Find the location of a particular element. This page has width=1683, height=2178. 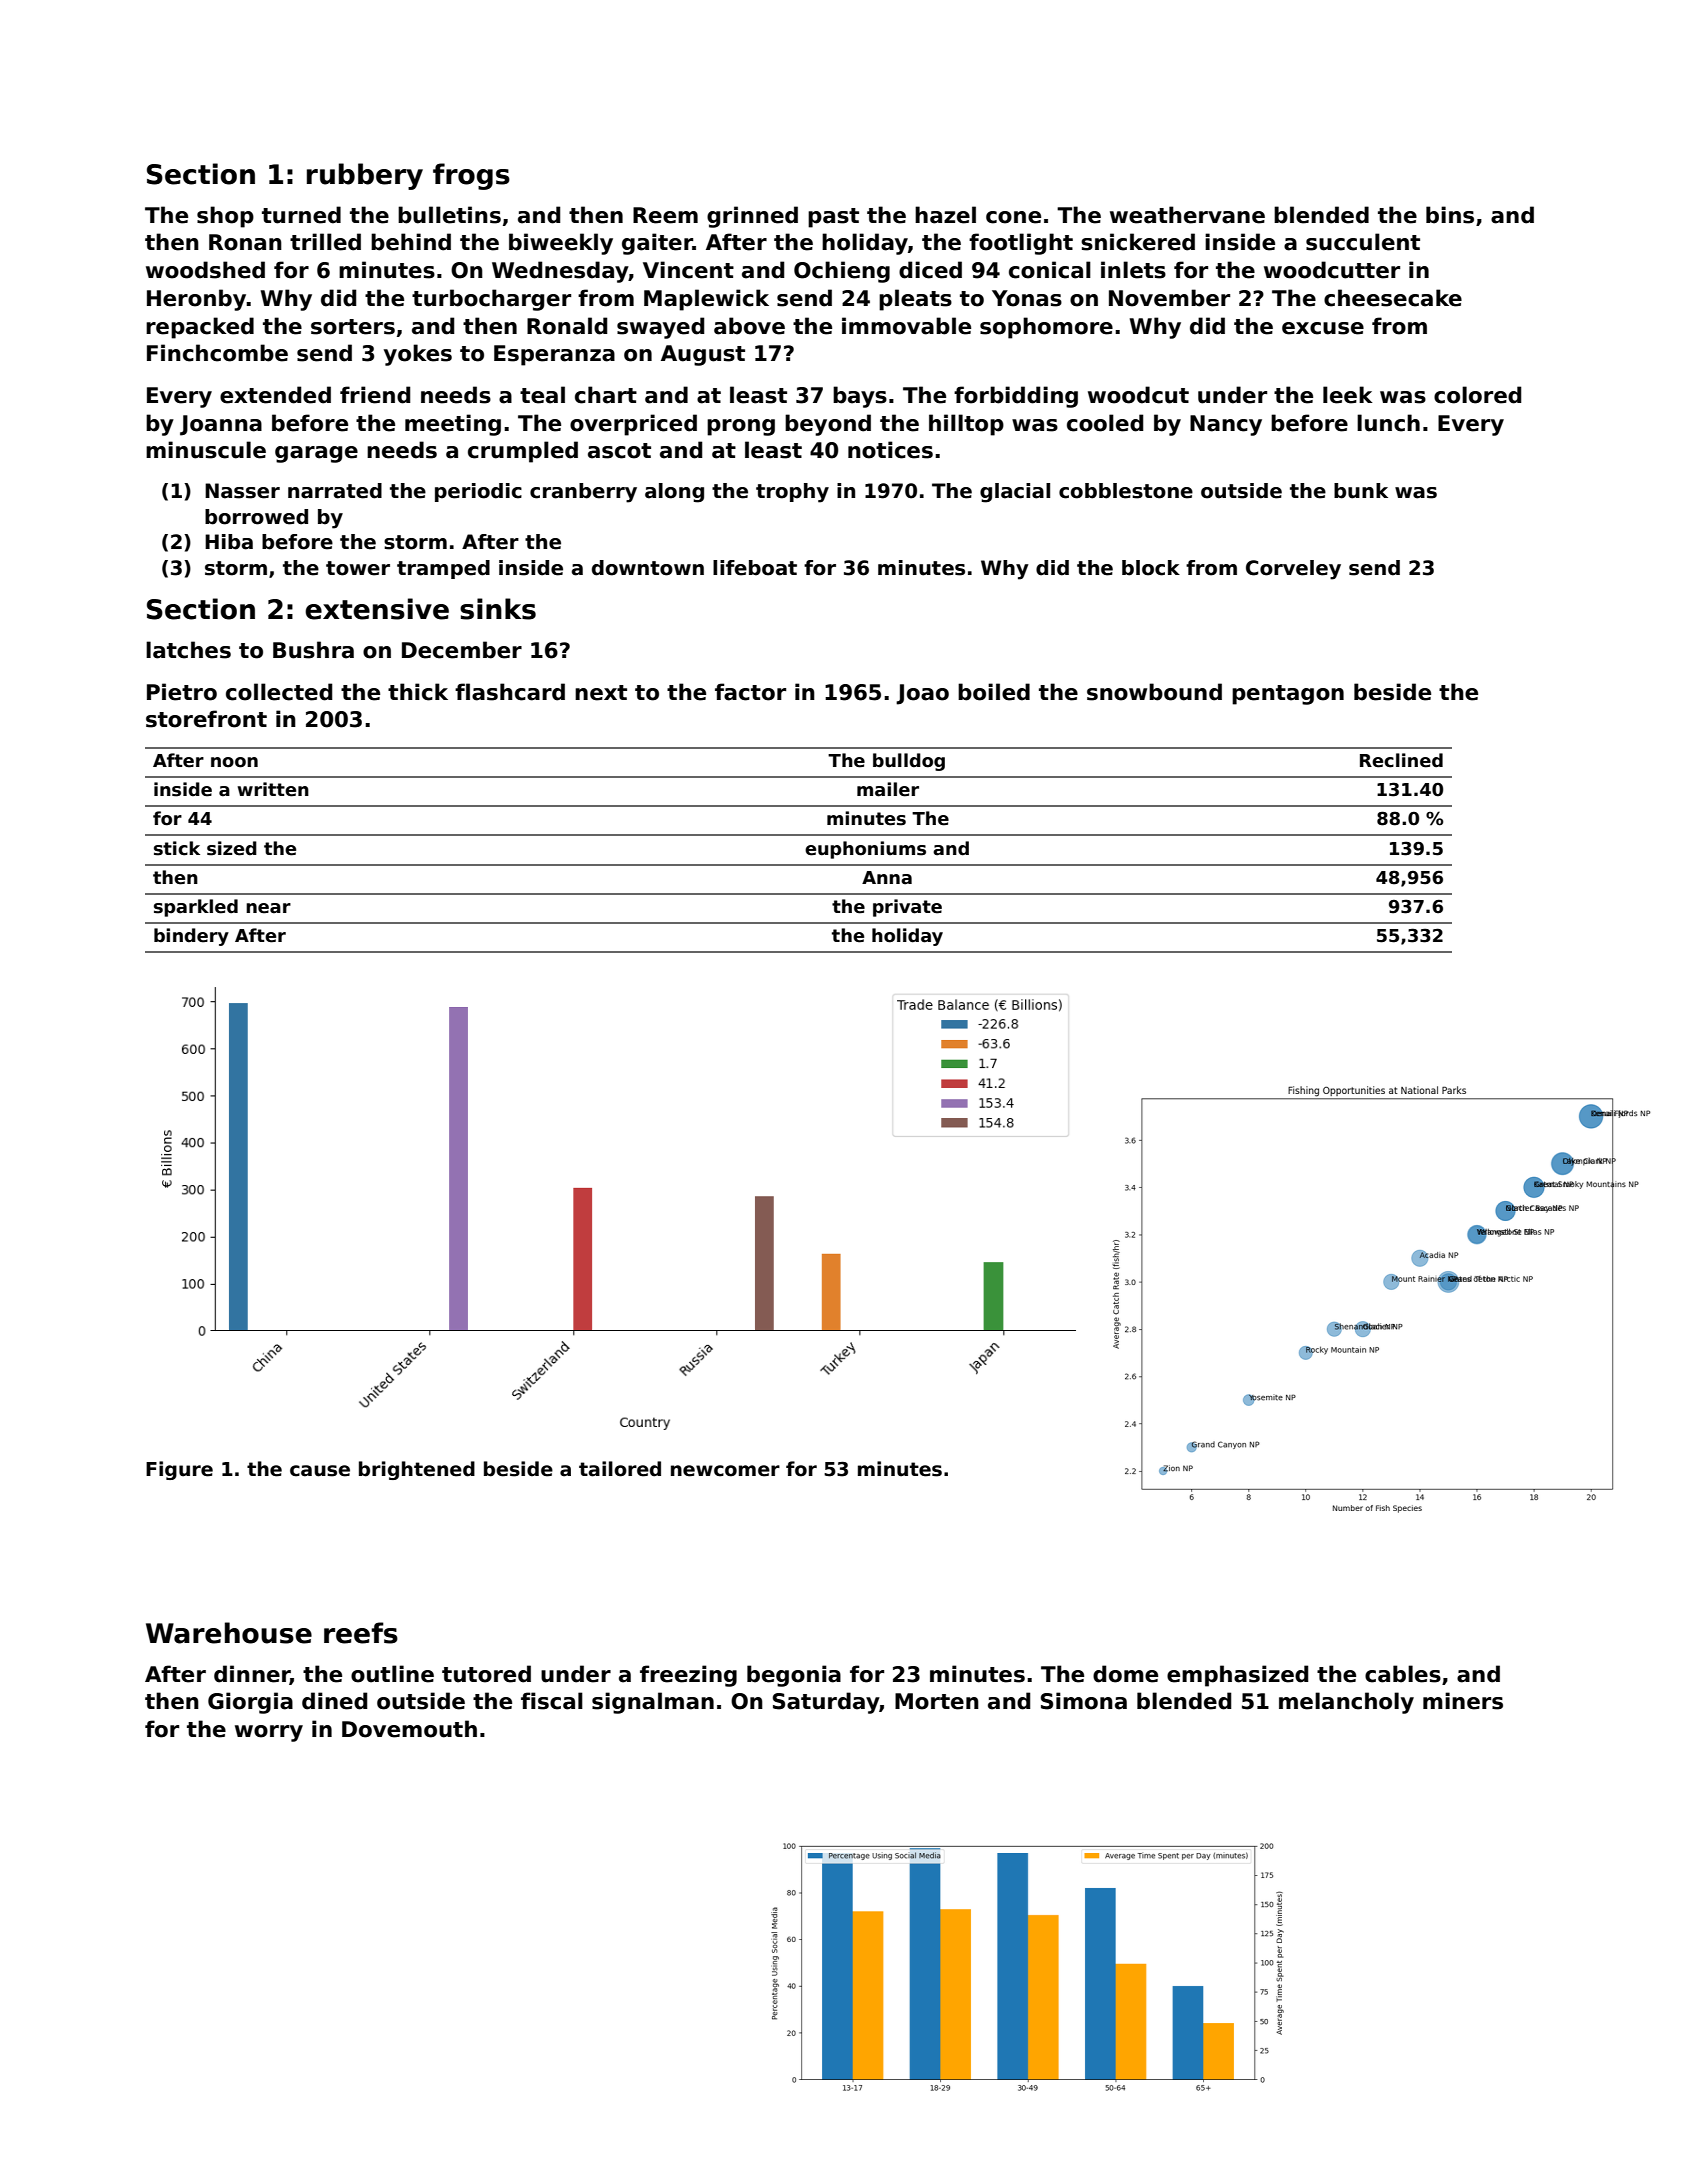

Morten is located at coordinates (937, 1701).
